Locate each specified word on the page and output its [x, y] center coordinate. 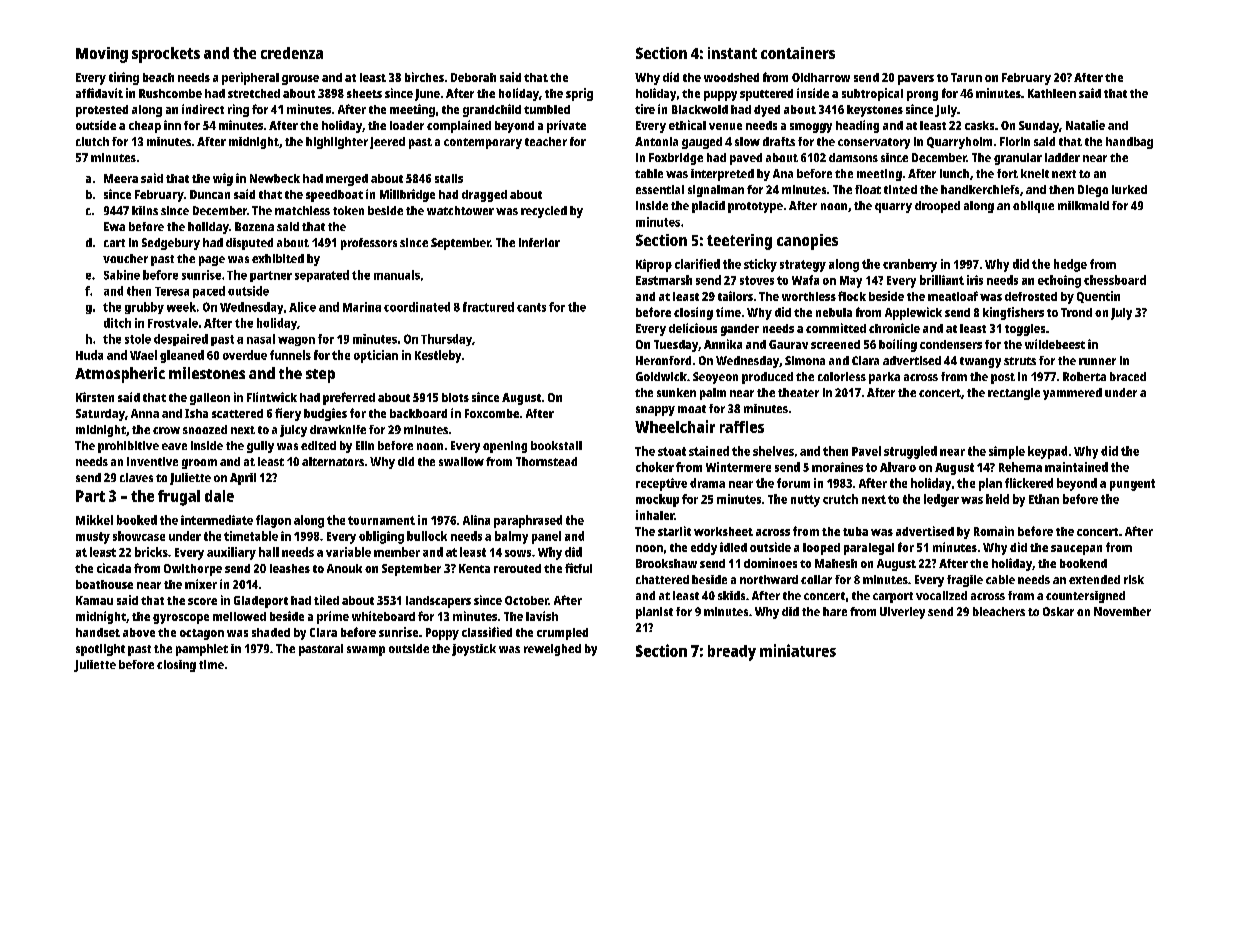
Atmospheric [120, 375]
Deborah [473, 77]
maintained [1076, 467]
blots [455, 397]
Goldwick [661, 376]
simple [1007, 452]
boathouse [104, 584]
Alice [302, 307]
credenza [292, 53]
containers [798, 53]
